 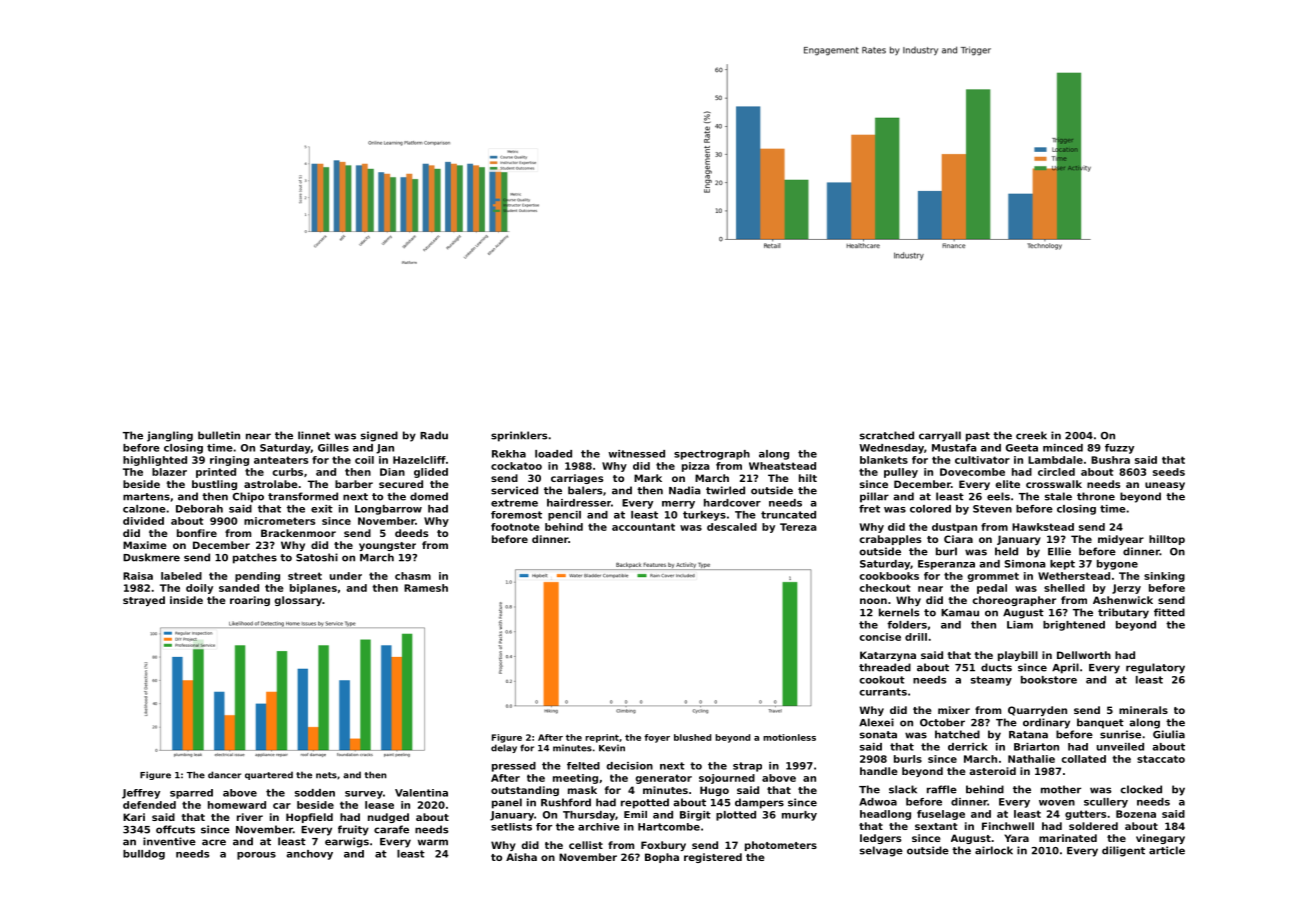 I want to click on setlists, so click(x=511, y=827).
